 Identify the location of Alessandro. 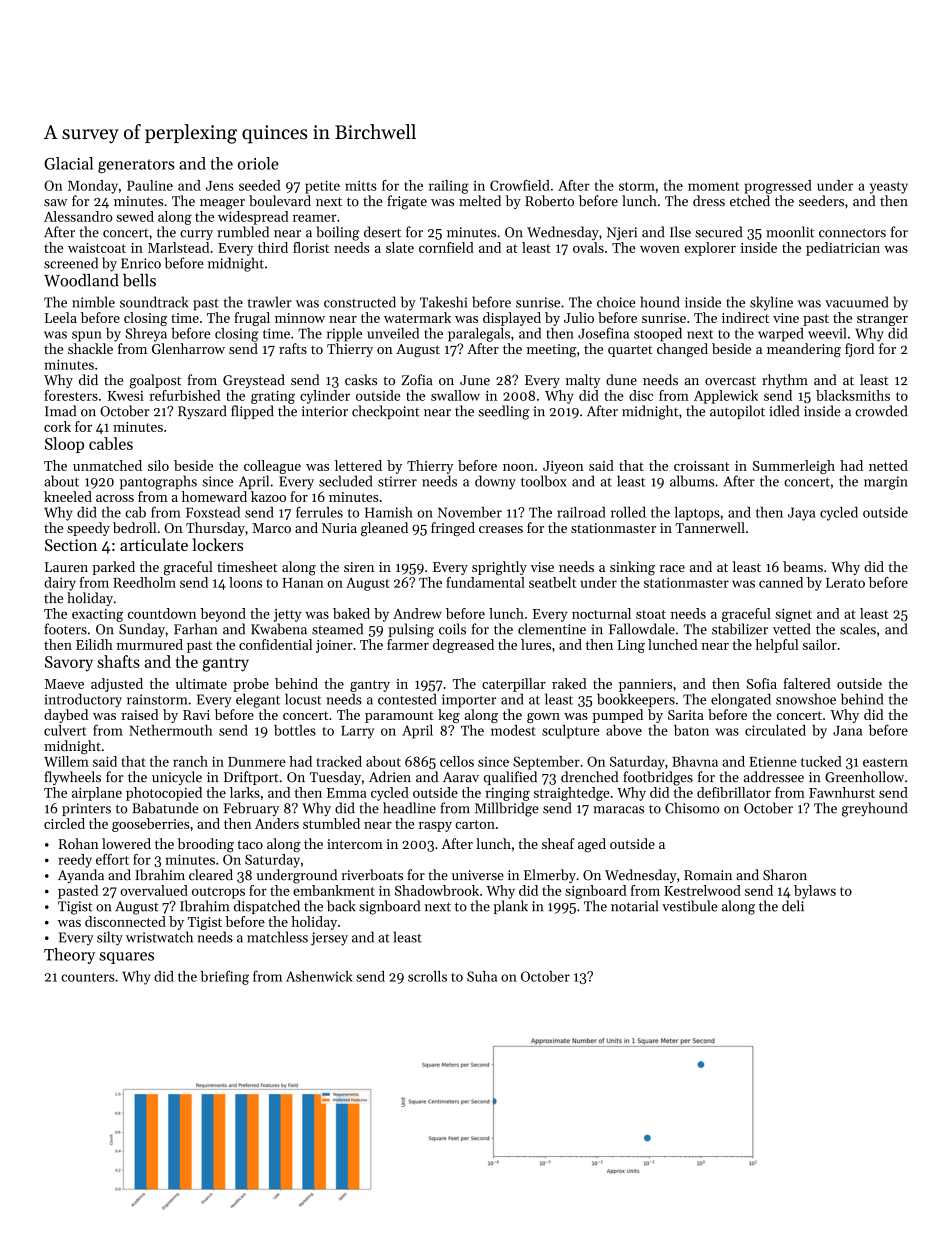
(78, 216).
